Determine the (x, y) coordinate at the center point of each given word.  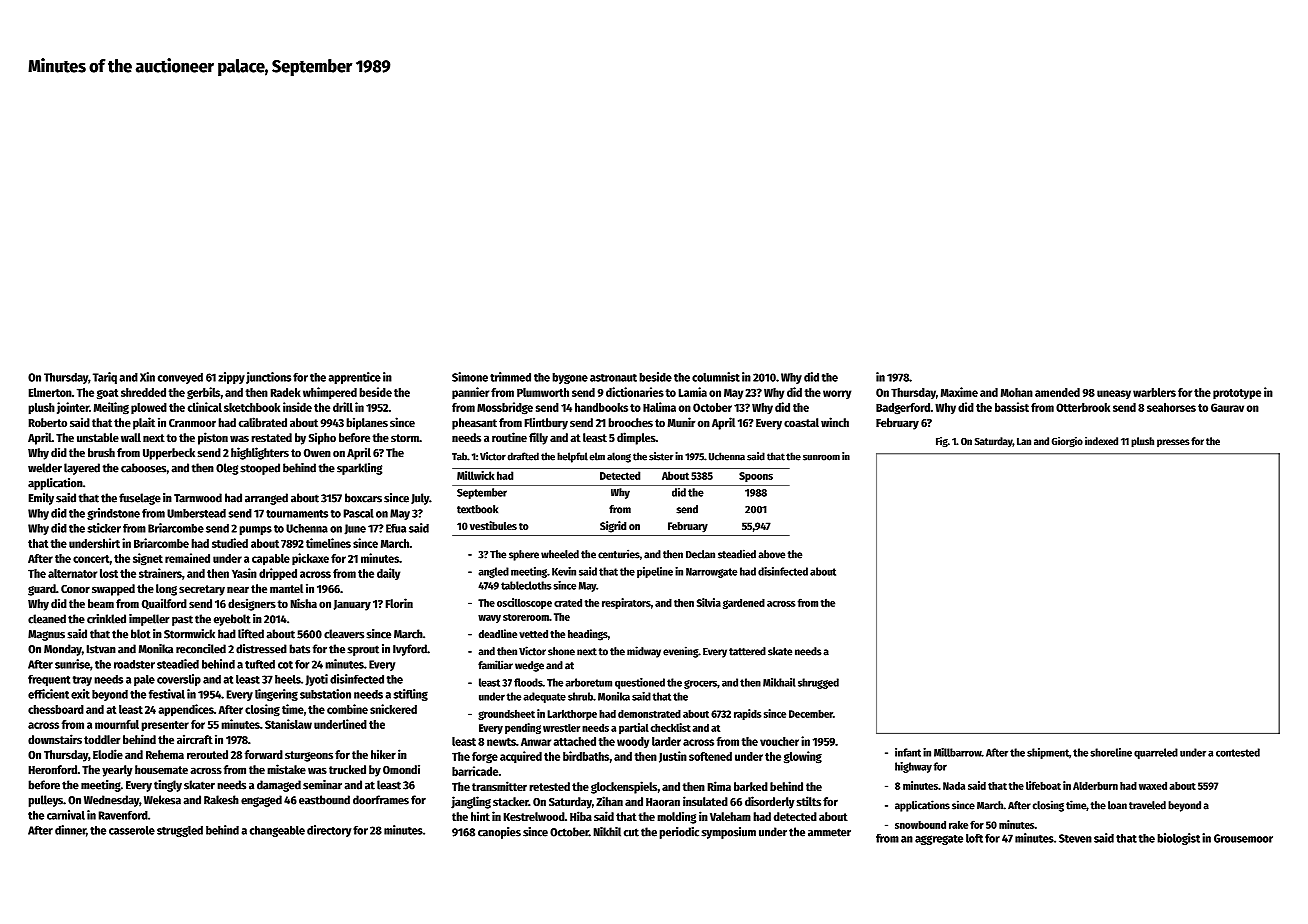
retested (549, 786)
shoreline (1111, 752)
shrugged (818, 683)
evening (680, 652)
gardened (744, 604)
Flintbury (546, 423)
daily (388, 574)
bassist (1012, 407)
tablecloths (526, 585)
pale (144, 680)
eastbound (324, 800)
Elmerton (50, 392)
